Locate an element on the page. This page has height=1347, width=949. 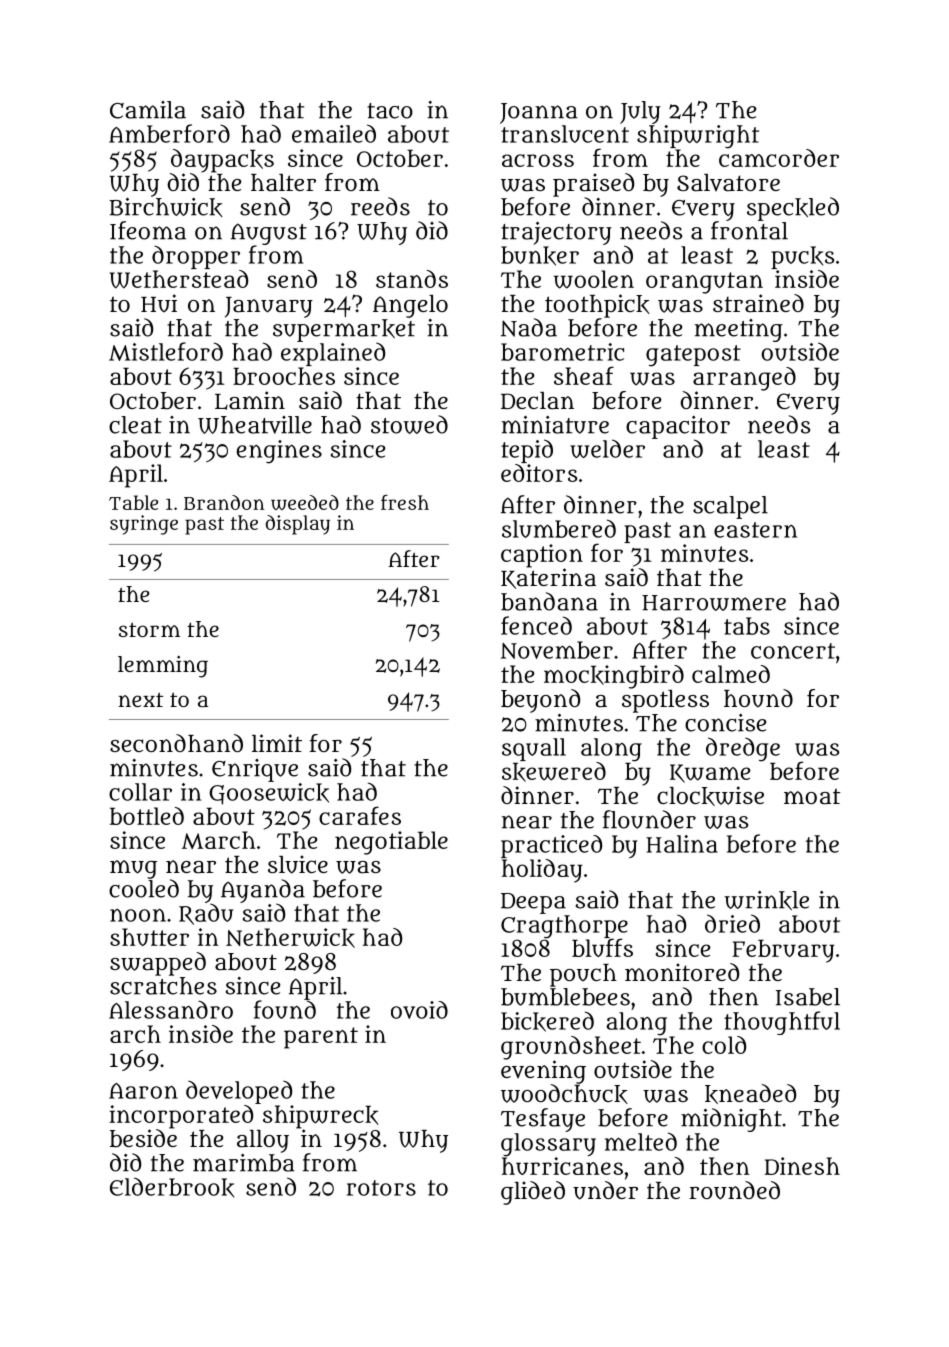
Elderbrook is located at coordinates (172, 1187).
